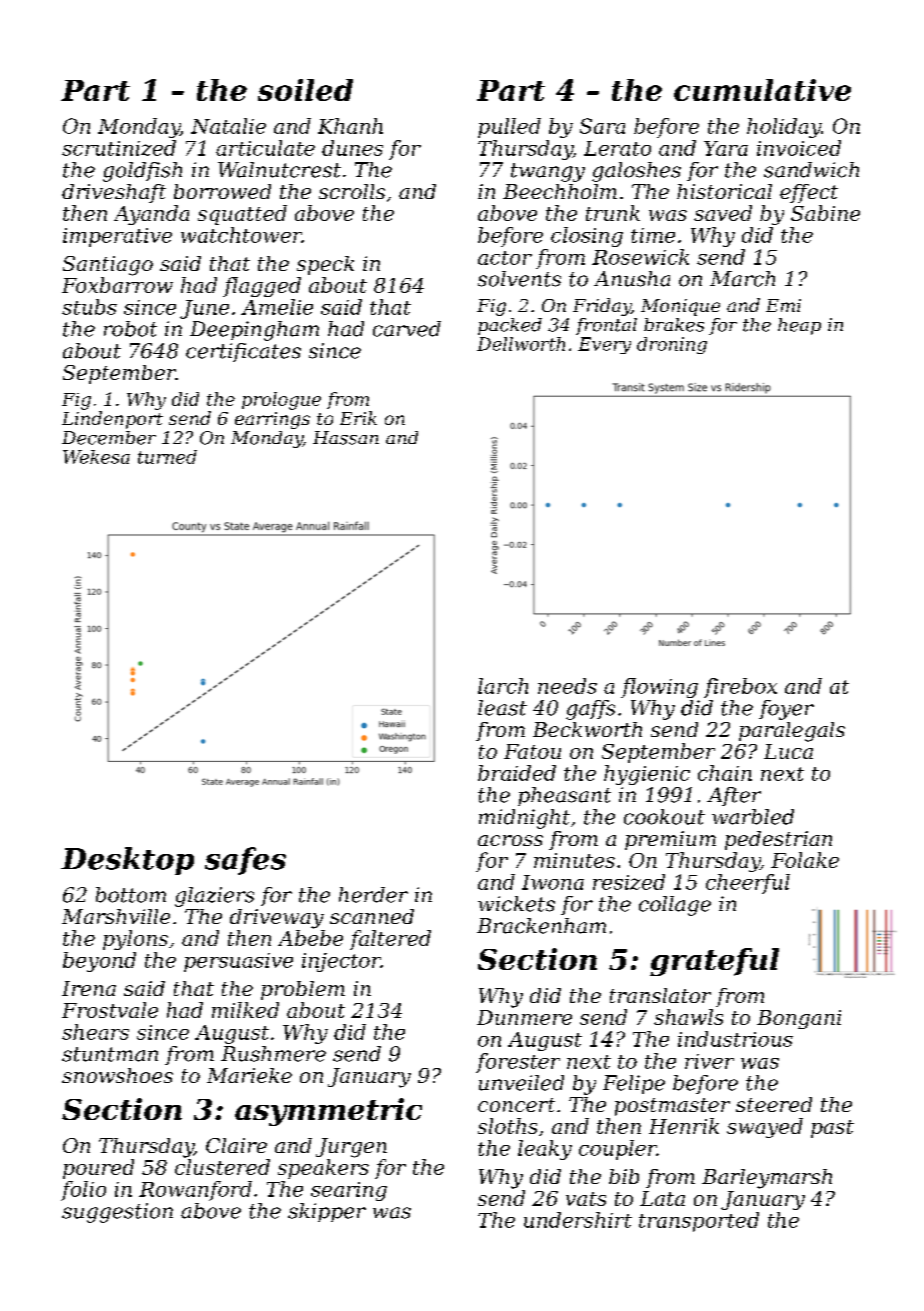 The image size is (924, 1311). Describe the element at coordinates (390, 940) in the page. I see `faltered` at that location.
